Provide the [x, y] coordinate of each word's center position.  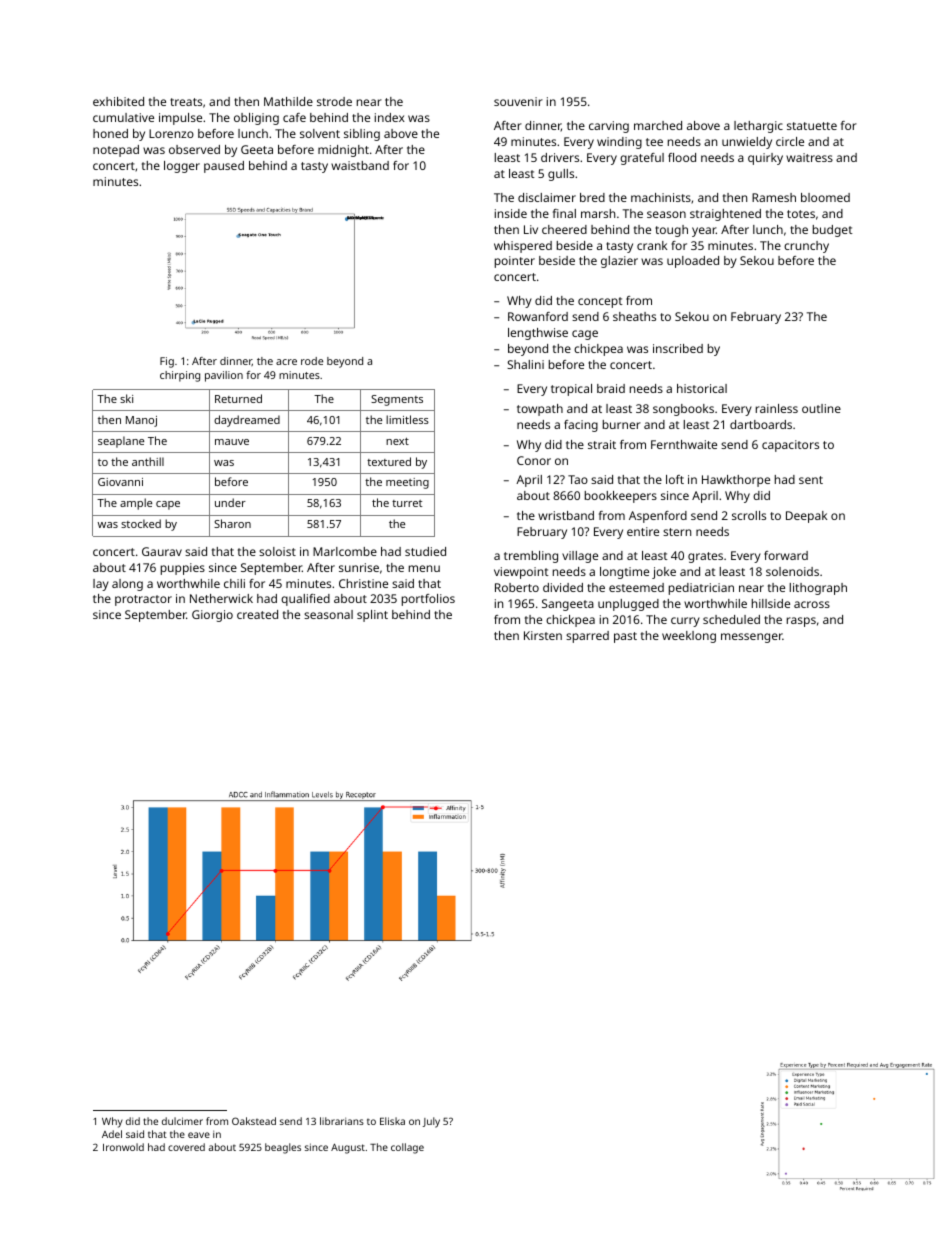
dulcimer [182, 1121]
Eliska [392, 1121]
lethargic [758, 127]
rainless [777, 408]
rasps [801, 622]
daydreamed [247, 421]
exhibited [118, 101]
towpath [540, 410]
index [390, 117]
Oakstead [254, 1121]
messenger [752, 638]
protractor [143, 600]
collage [407, 1148]
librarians [342, 1121]
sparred [587, 637]
